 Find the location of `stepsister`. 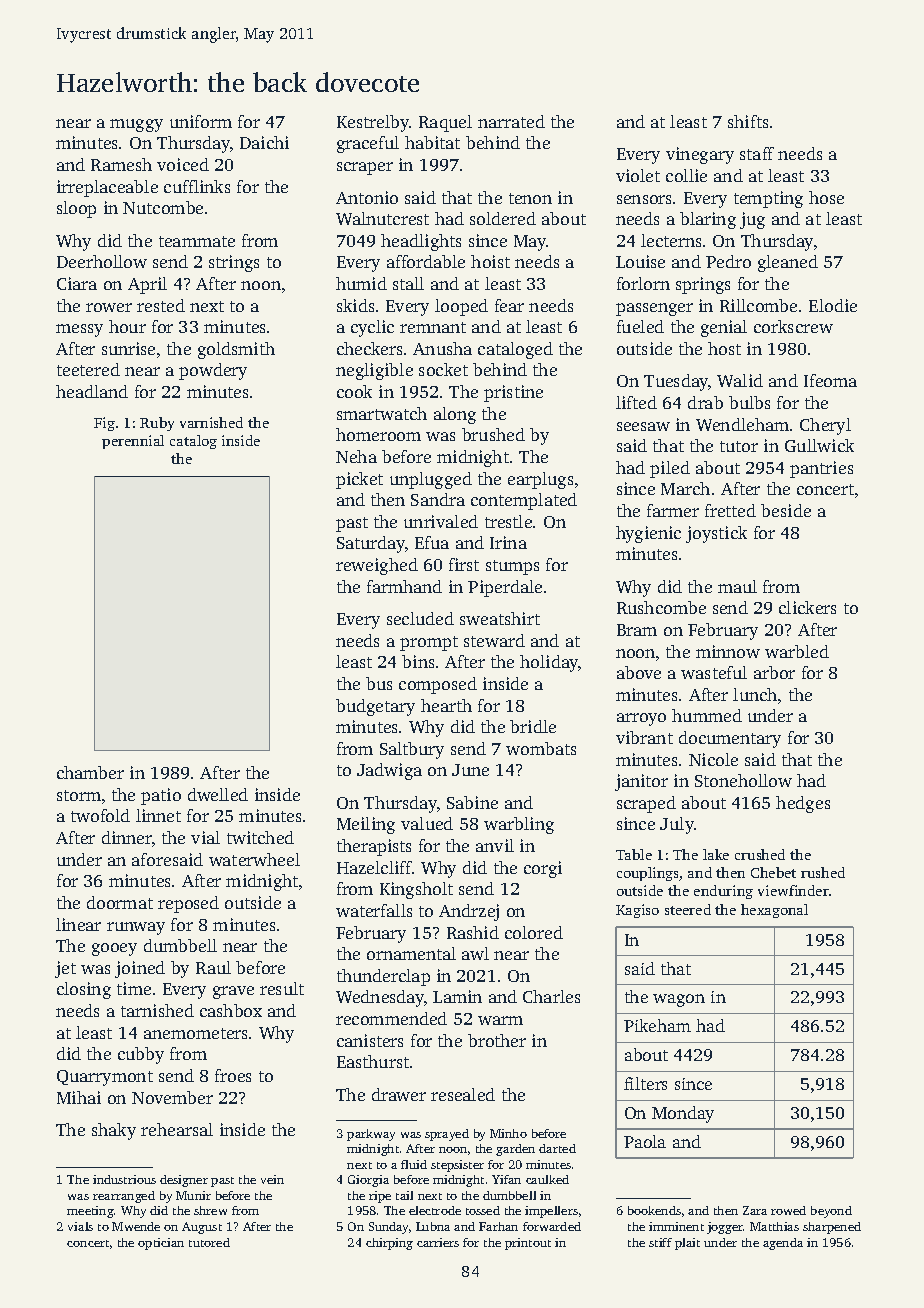

stepsister is located at coordinates (457, 1166).
